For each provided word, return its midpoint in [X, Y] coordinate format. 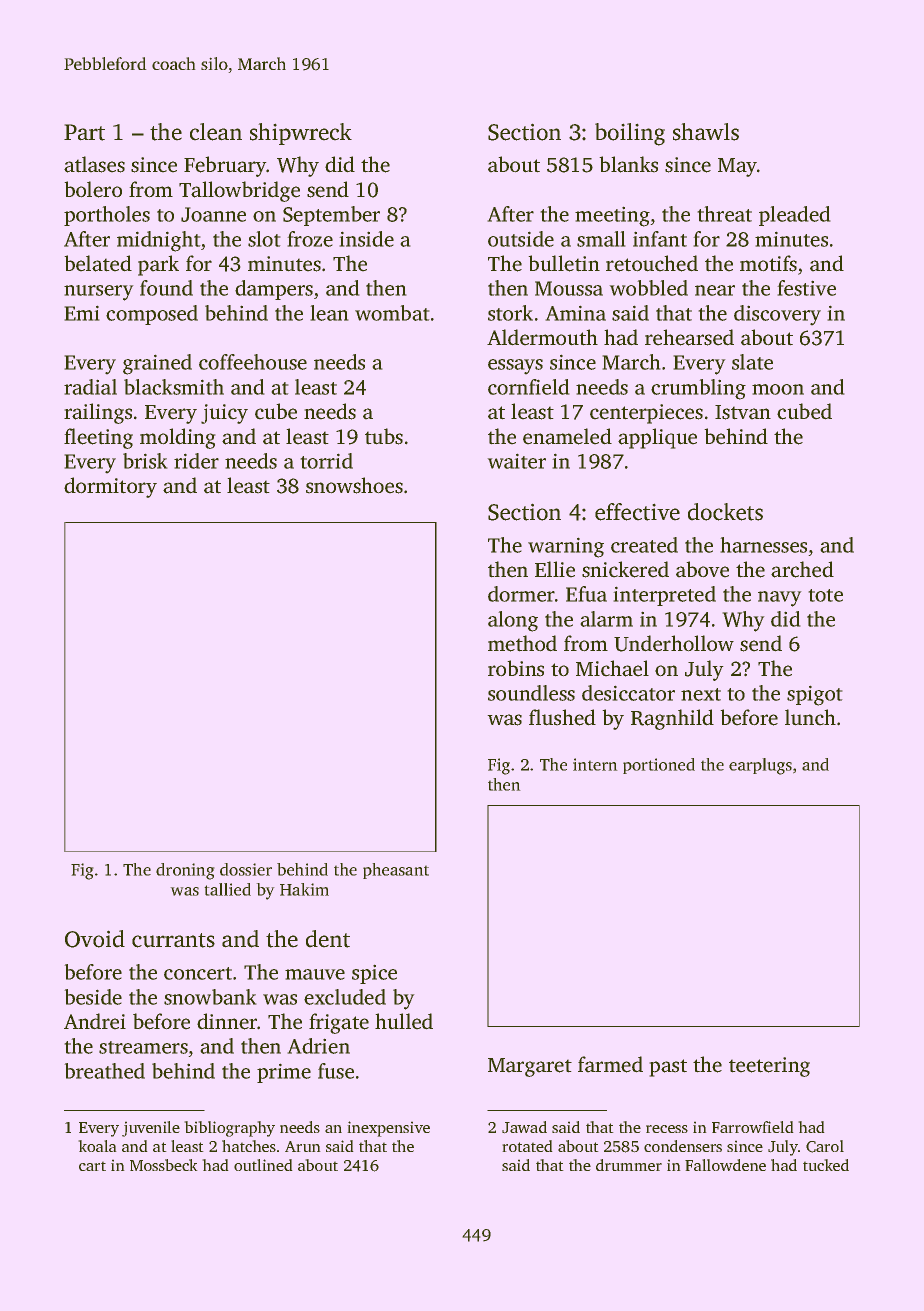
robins [516, 668]
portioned [659, 766]
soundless [531, 693]
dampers [274, 290]
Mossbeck [163, 1165]
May [737, 167]
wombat [392, 313]
